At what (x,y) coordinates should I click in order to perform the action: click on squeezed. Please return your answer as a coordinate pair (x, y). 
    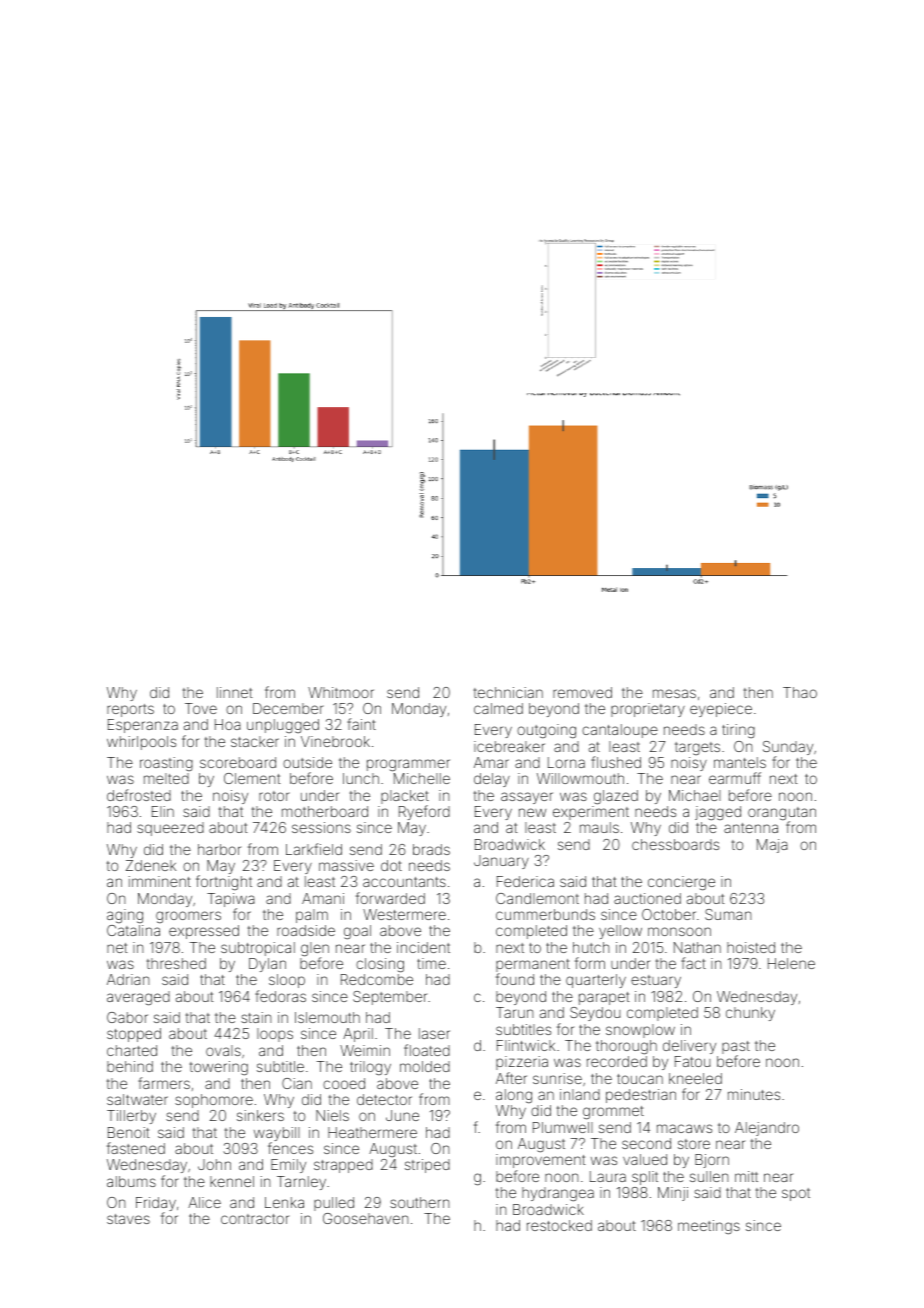
    Looking at the image, I should click on (170, 829).
